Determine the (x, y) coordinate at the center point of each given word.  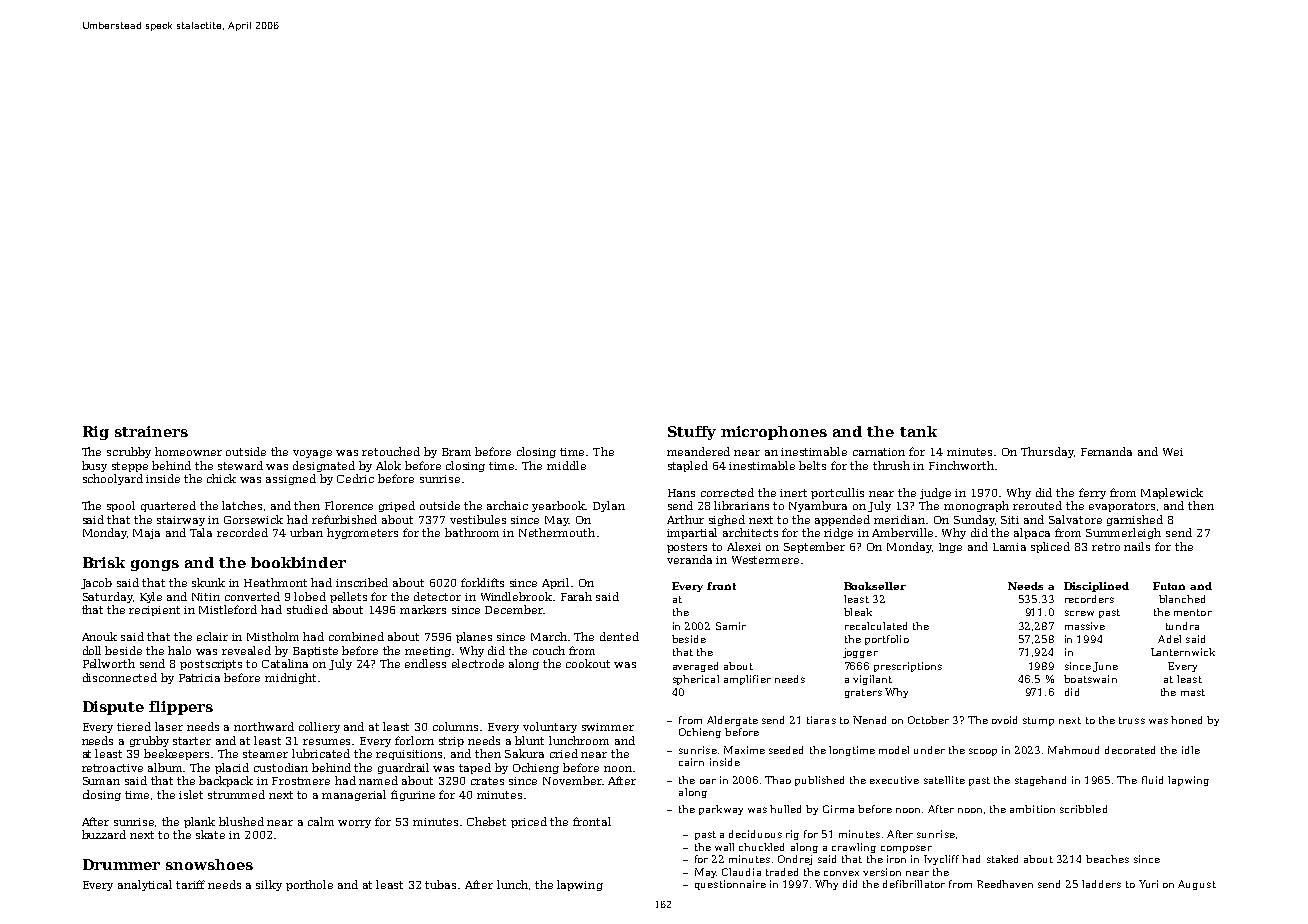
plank (199, 822)
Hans (681, 493)
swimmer (608, 727)
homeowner (188, 451)
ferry (1092, 493)
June (1105, 667)
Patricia (199, 678)
